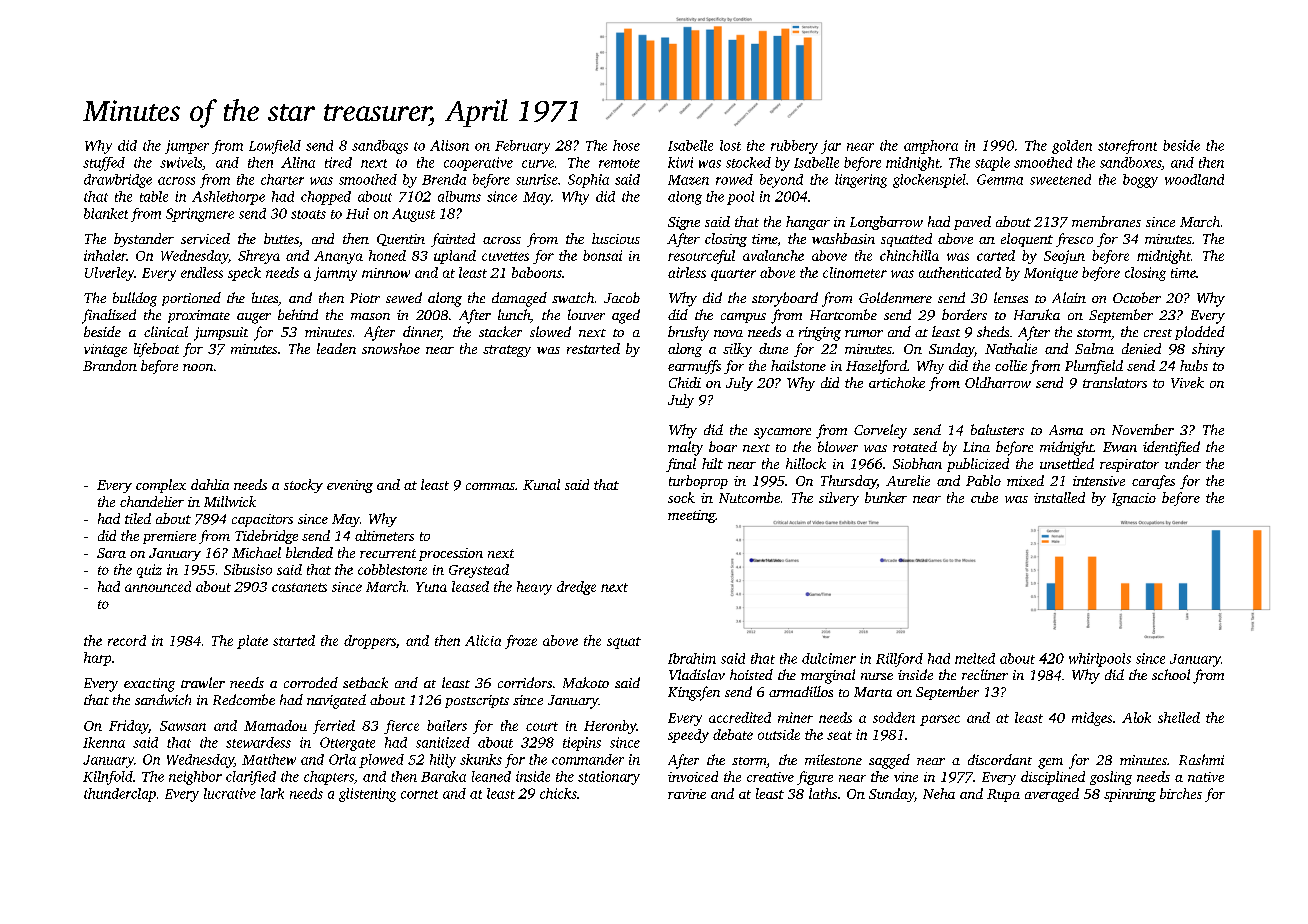  I want to click on complex, so click(161, 486).
